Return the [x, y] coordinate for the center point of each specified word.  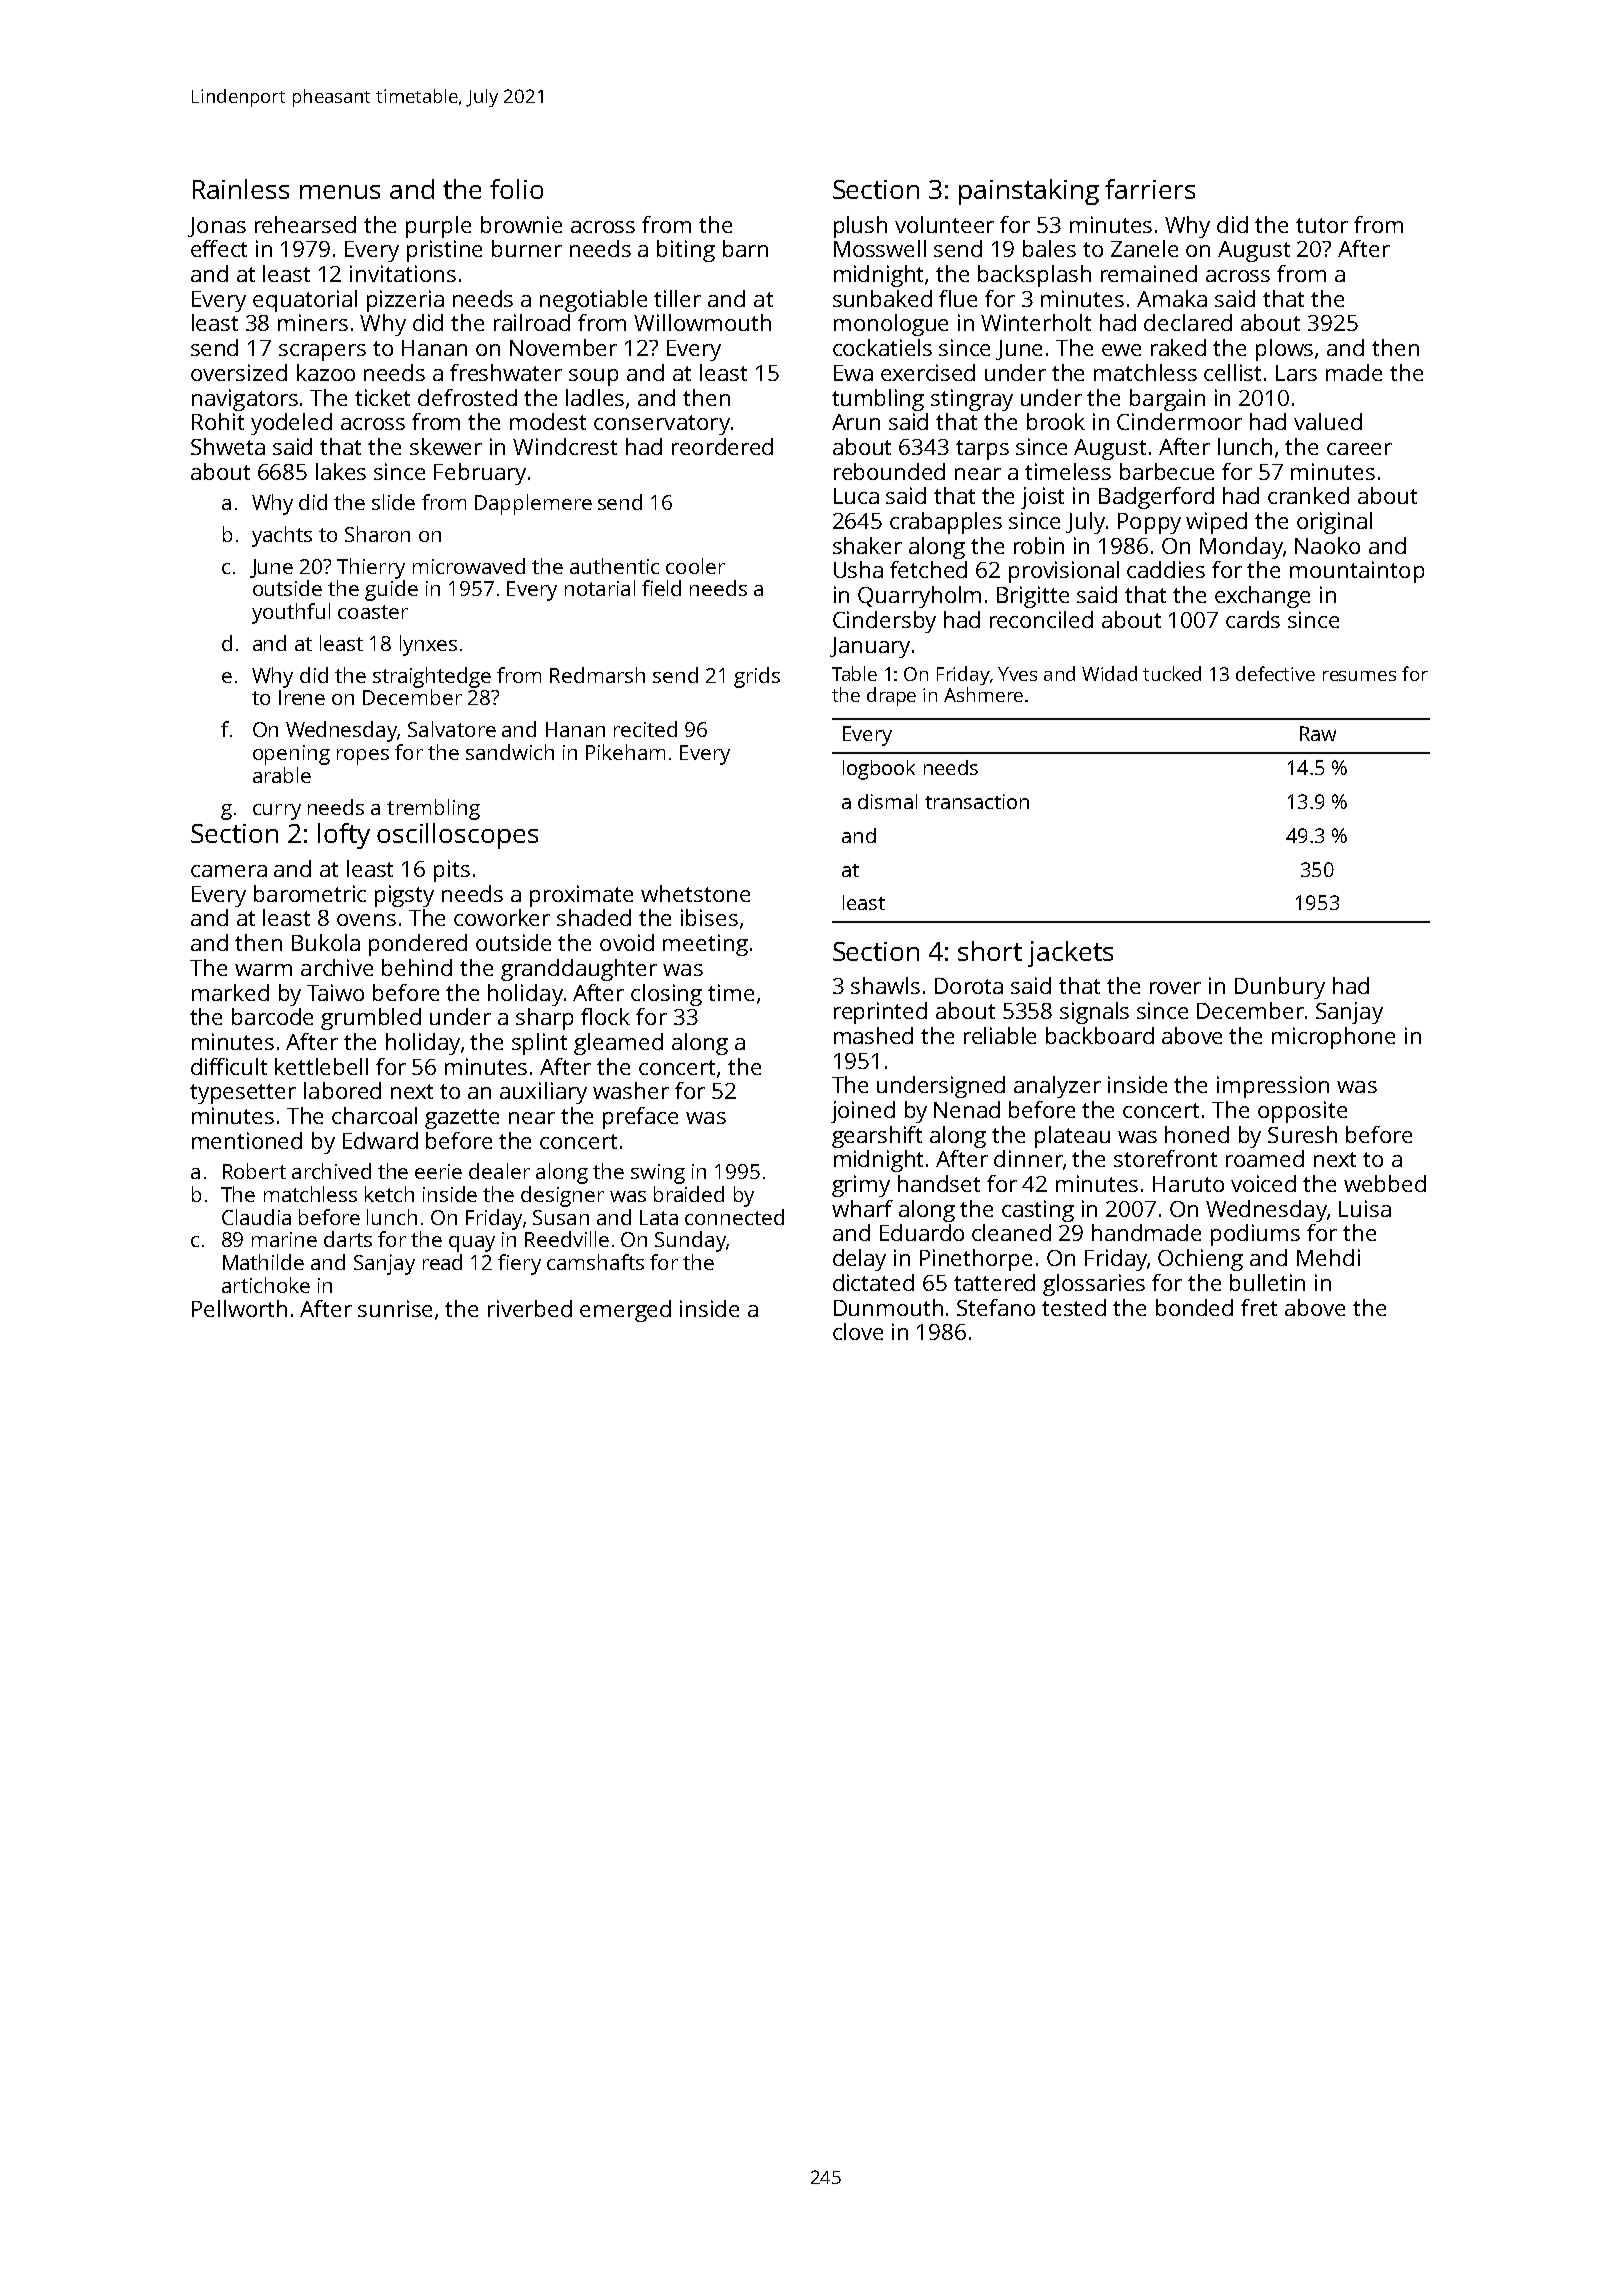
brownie [521, 224]
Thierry [371, 568]
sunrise [395, 1308]
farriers [1150, 189]
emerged [625, 1311]
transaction [977, 801]
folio [516, 189]
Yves [1017, 674]
